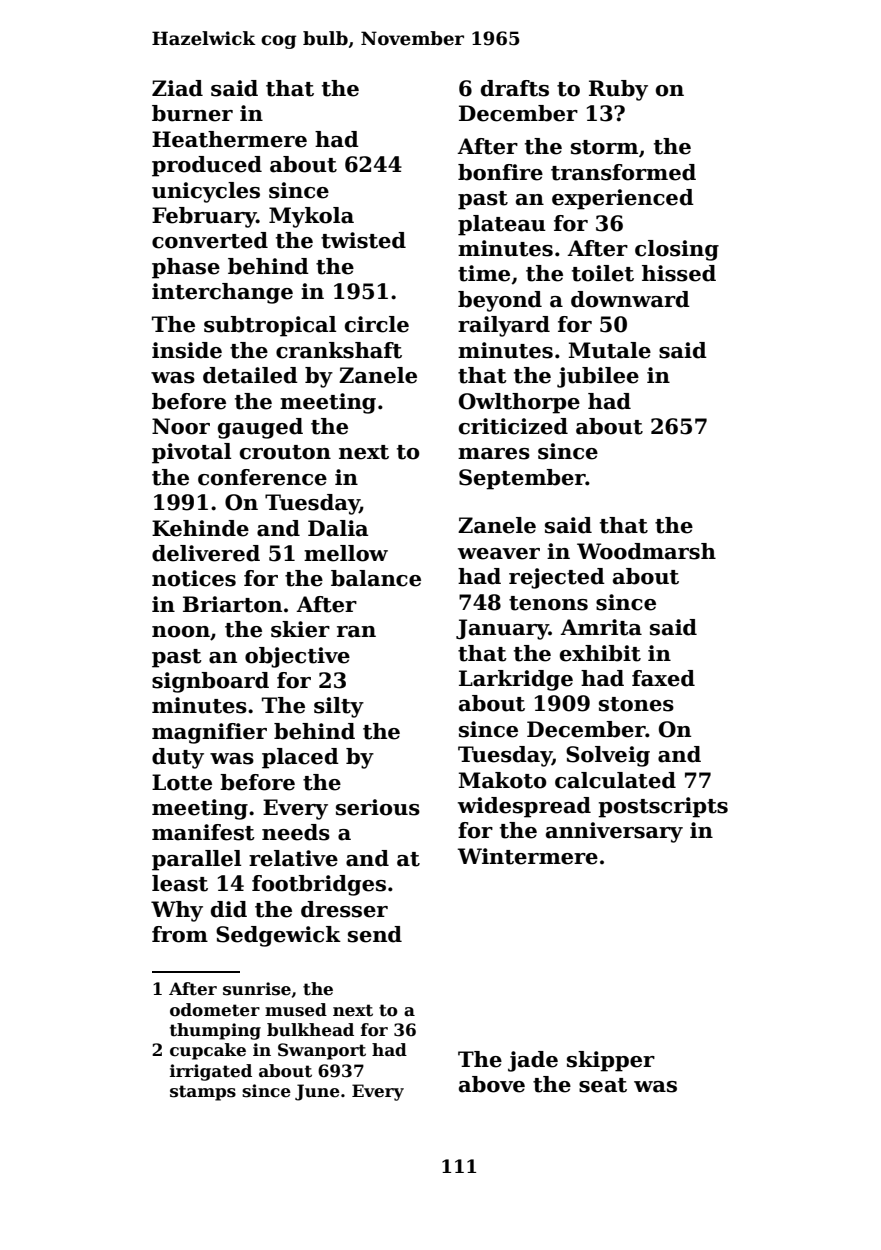 Image resolution: width=881 pixels, height=1250 pixels. What do you see at coordinates (229, 909) in the screenshot?
I see `did` at bounding box center [229, 909].
